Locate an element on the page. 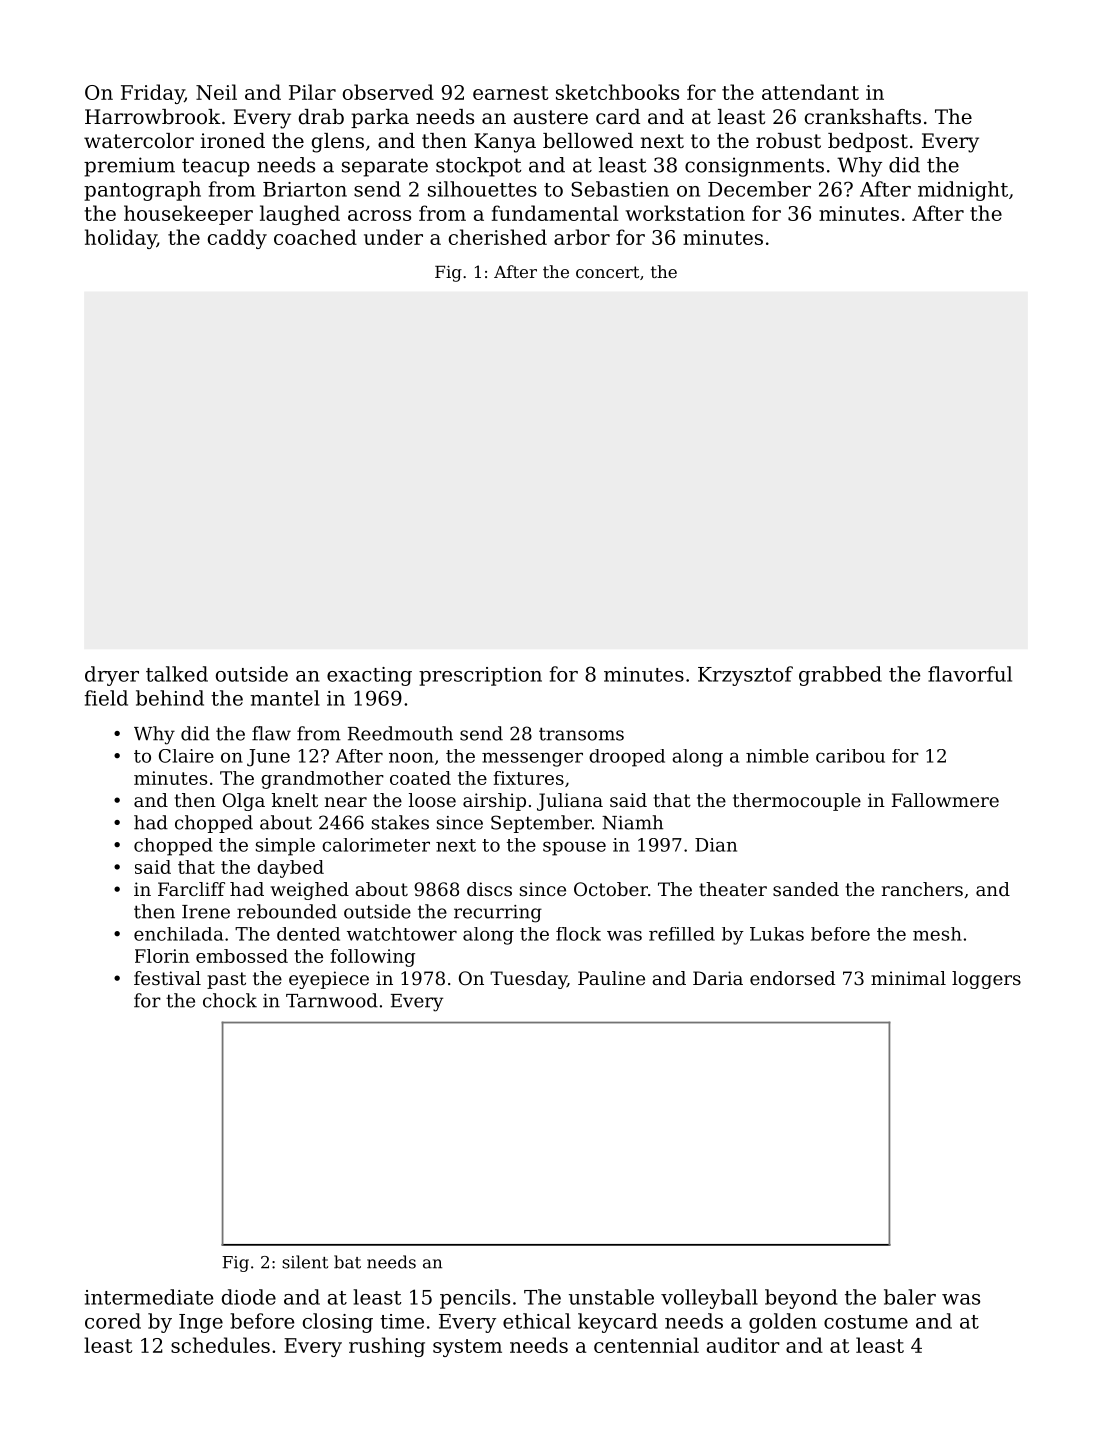 The image size is (1112, 1439). silent is located at coordinates (305, 1262).
